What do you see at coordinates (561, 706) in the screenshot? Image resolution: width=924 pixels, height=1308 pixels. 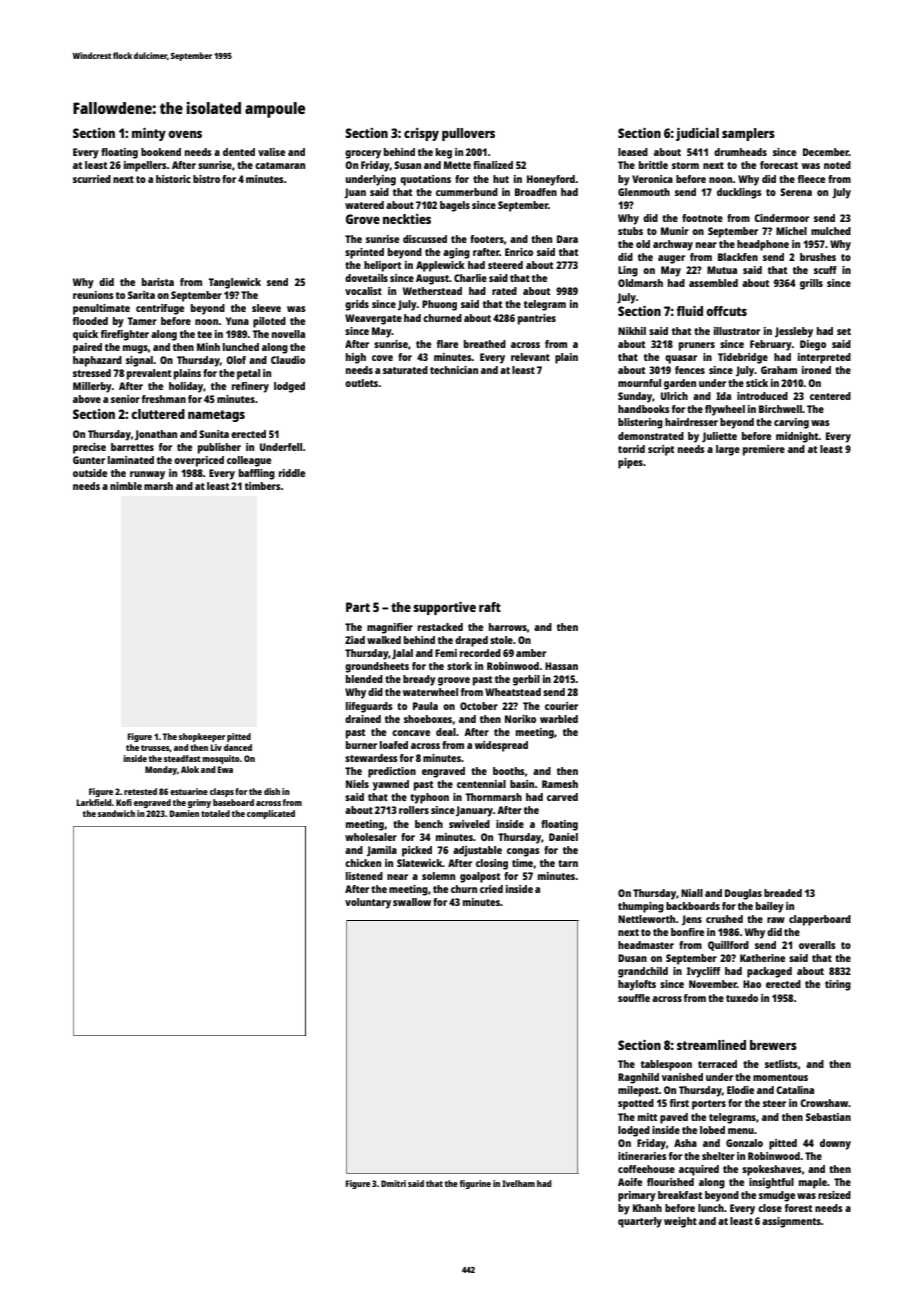 I see `courier` at bounding box center [561, 706].
